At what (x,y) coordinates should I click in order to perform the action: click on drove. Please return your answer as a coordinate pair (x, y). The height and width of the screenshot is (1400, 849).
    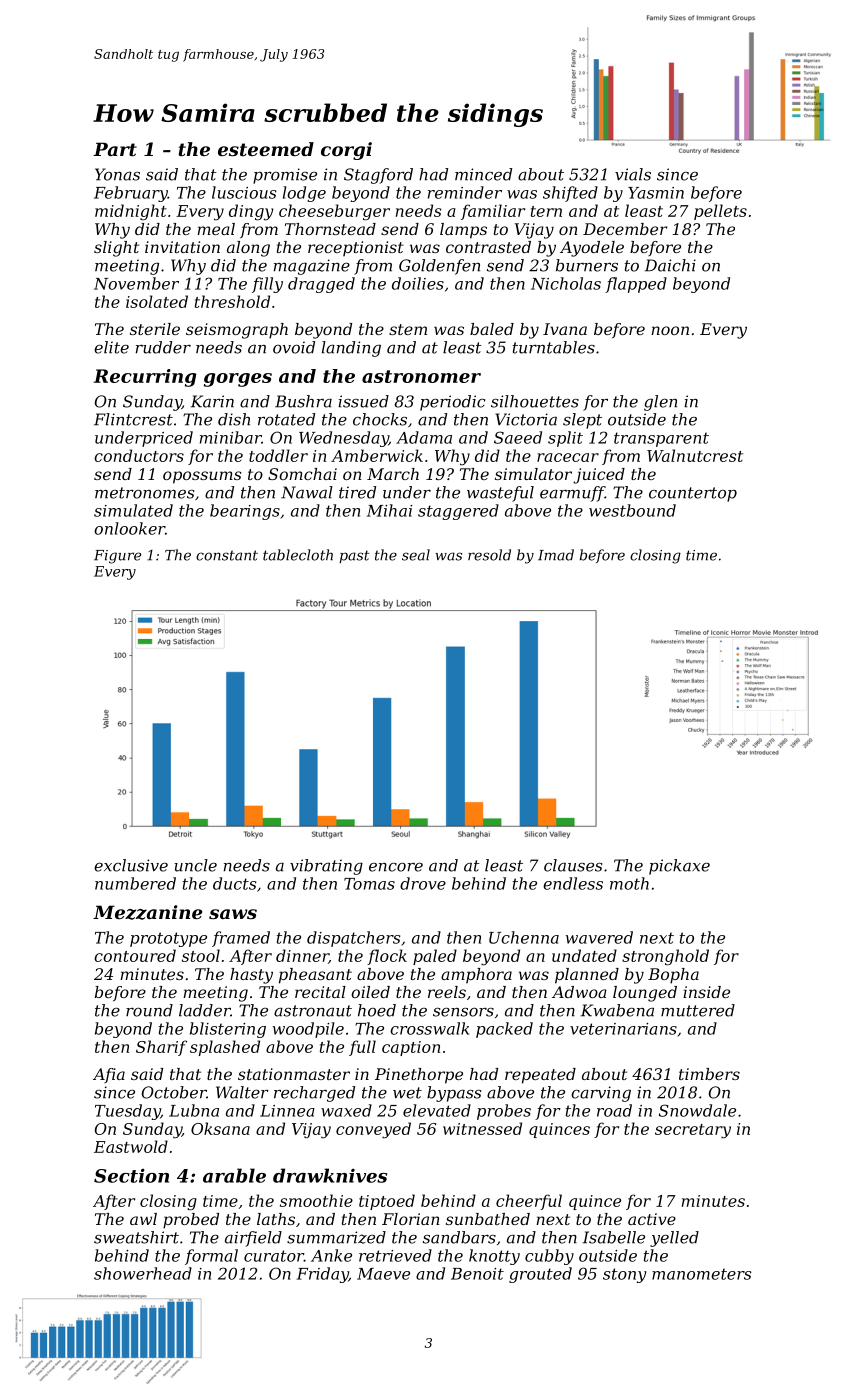
    Looking at the image, I should click on (423, 883).
